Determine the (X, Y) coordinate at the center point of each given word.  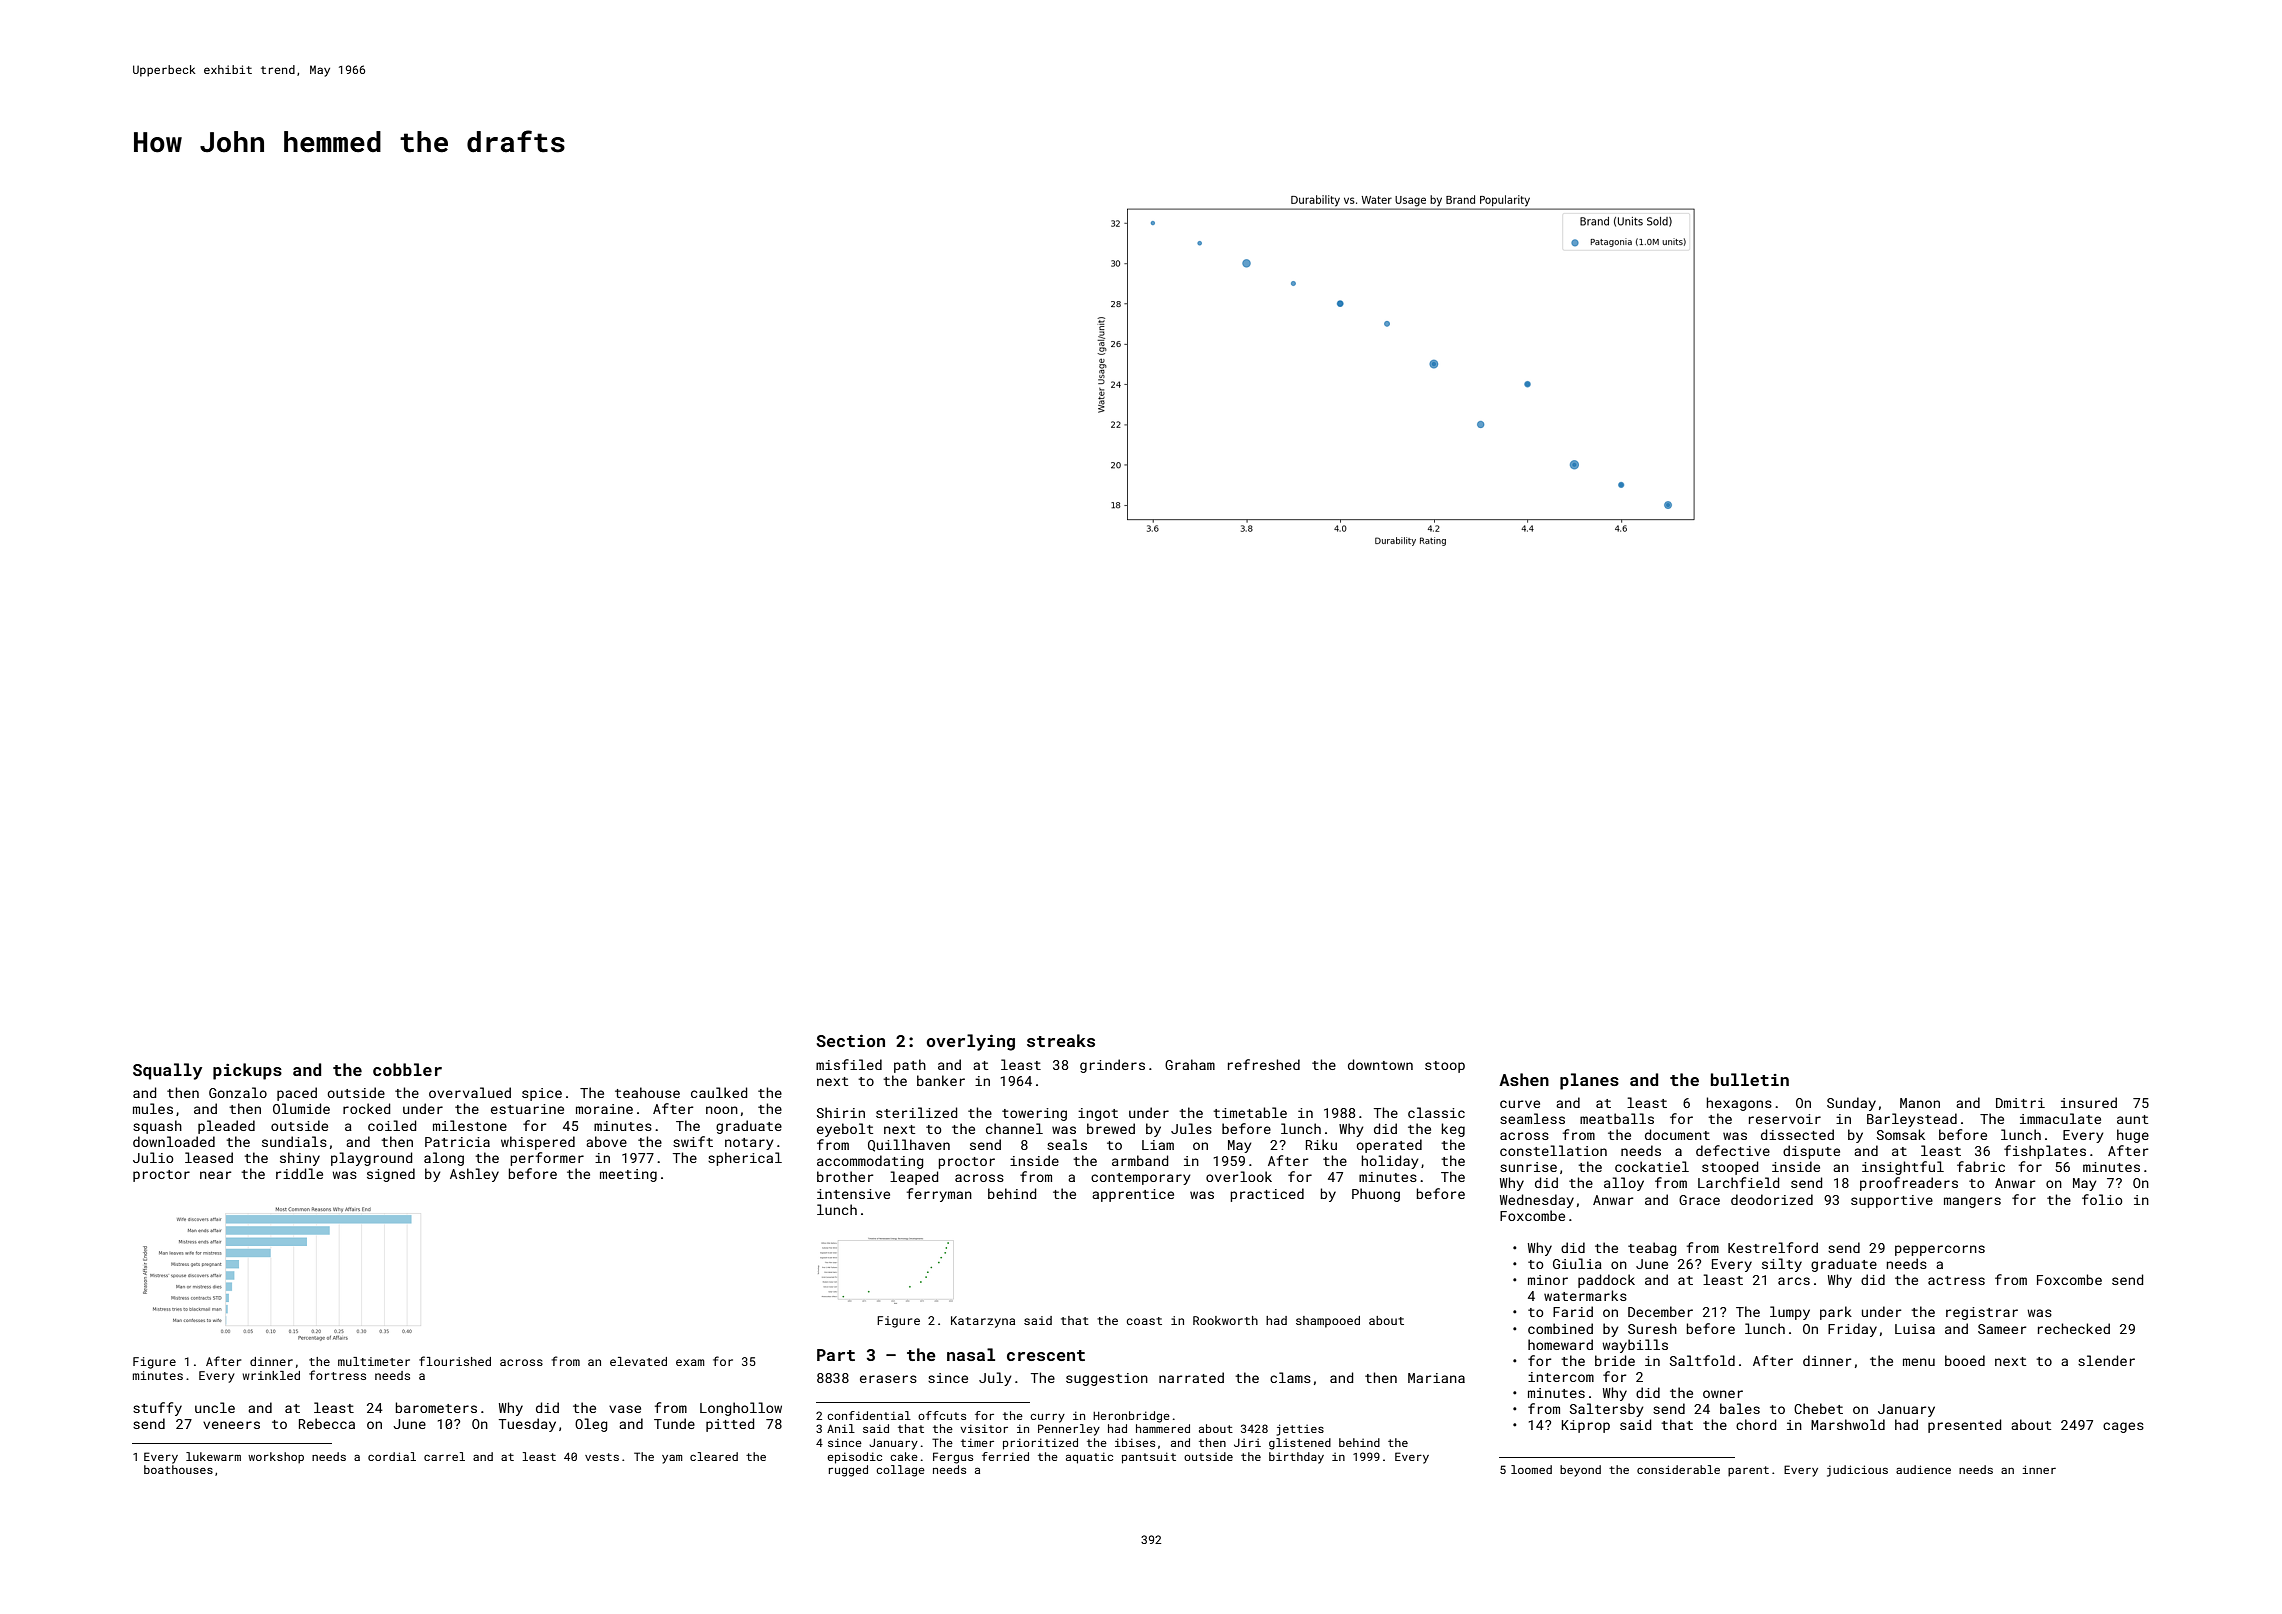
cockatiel (1652, 1166)
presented (1964, 1426)
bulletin (1750, 1079)
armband (1140, 1160)
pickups (247, 1071)
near (215, 1175)
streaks (1061, 1040)
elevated (638, 1361)
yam (672, 1459)
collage (900, 1471)
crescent (1046, 1355)
